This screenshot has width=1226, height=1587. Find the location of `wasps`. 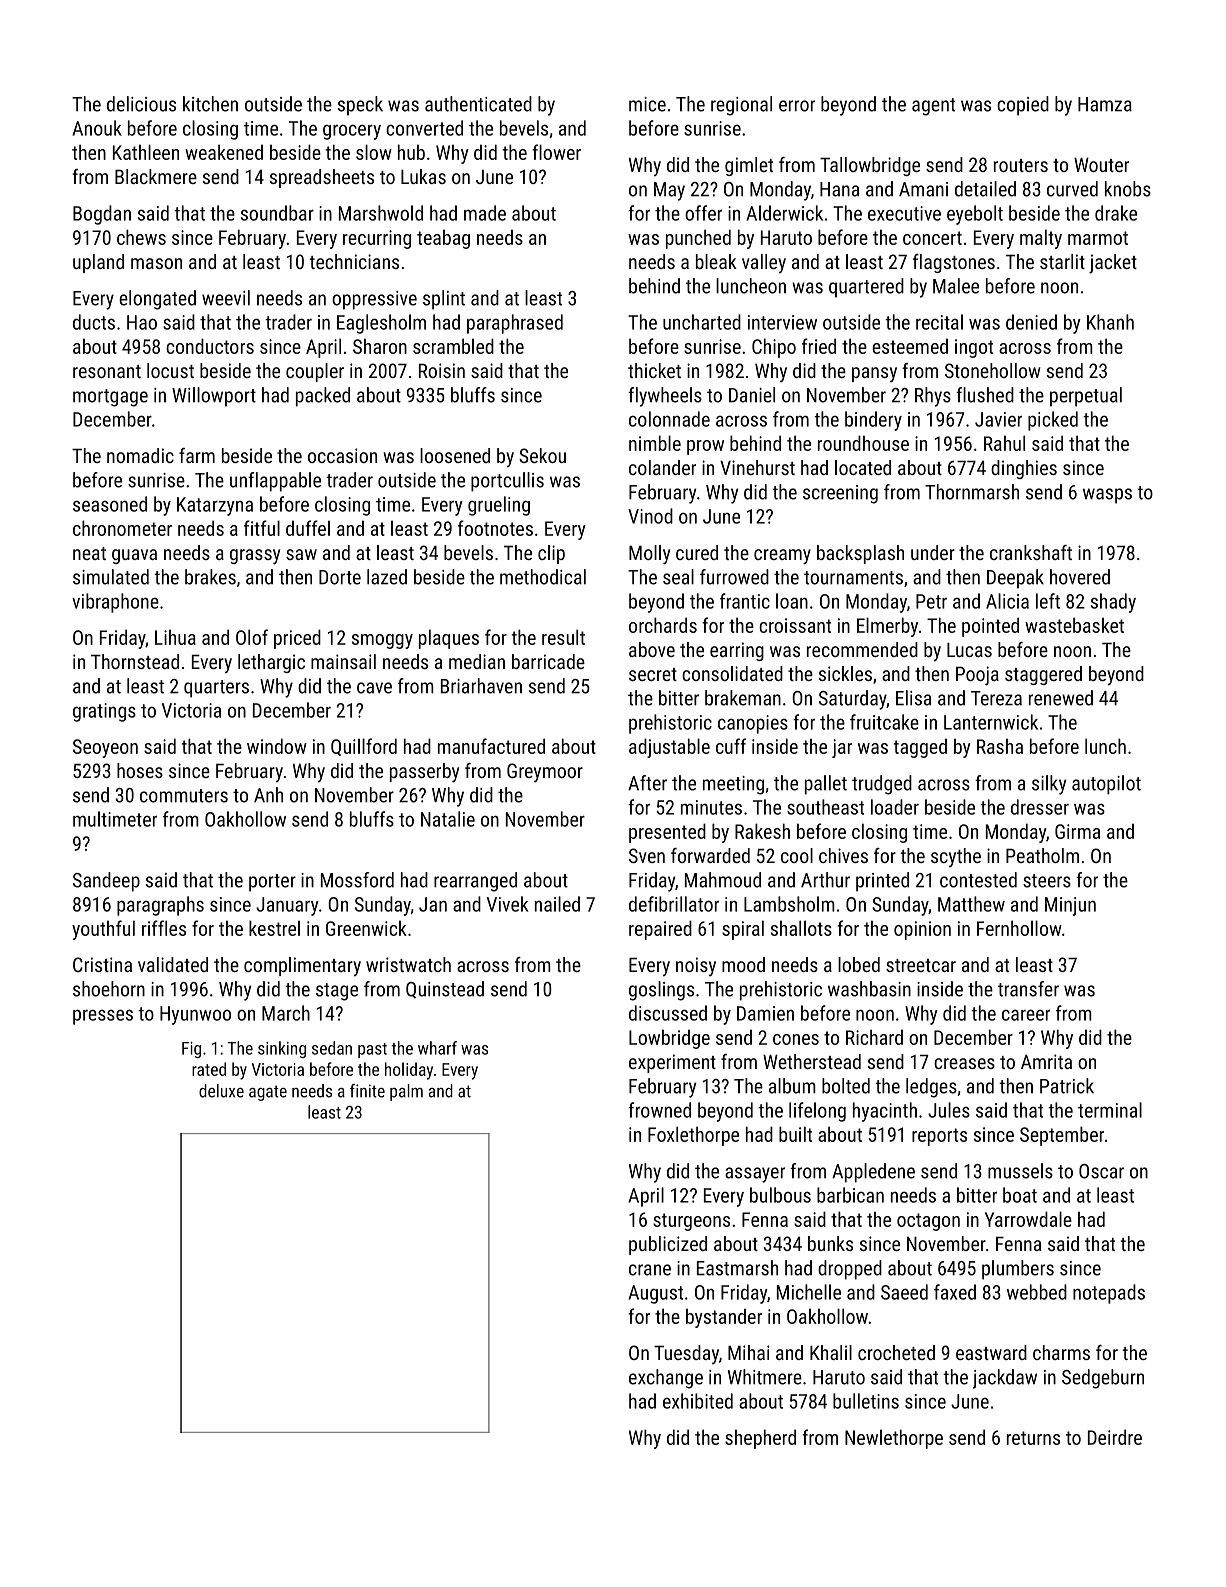

wasps is located at coordinates (1107, 496).
